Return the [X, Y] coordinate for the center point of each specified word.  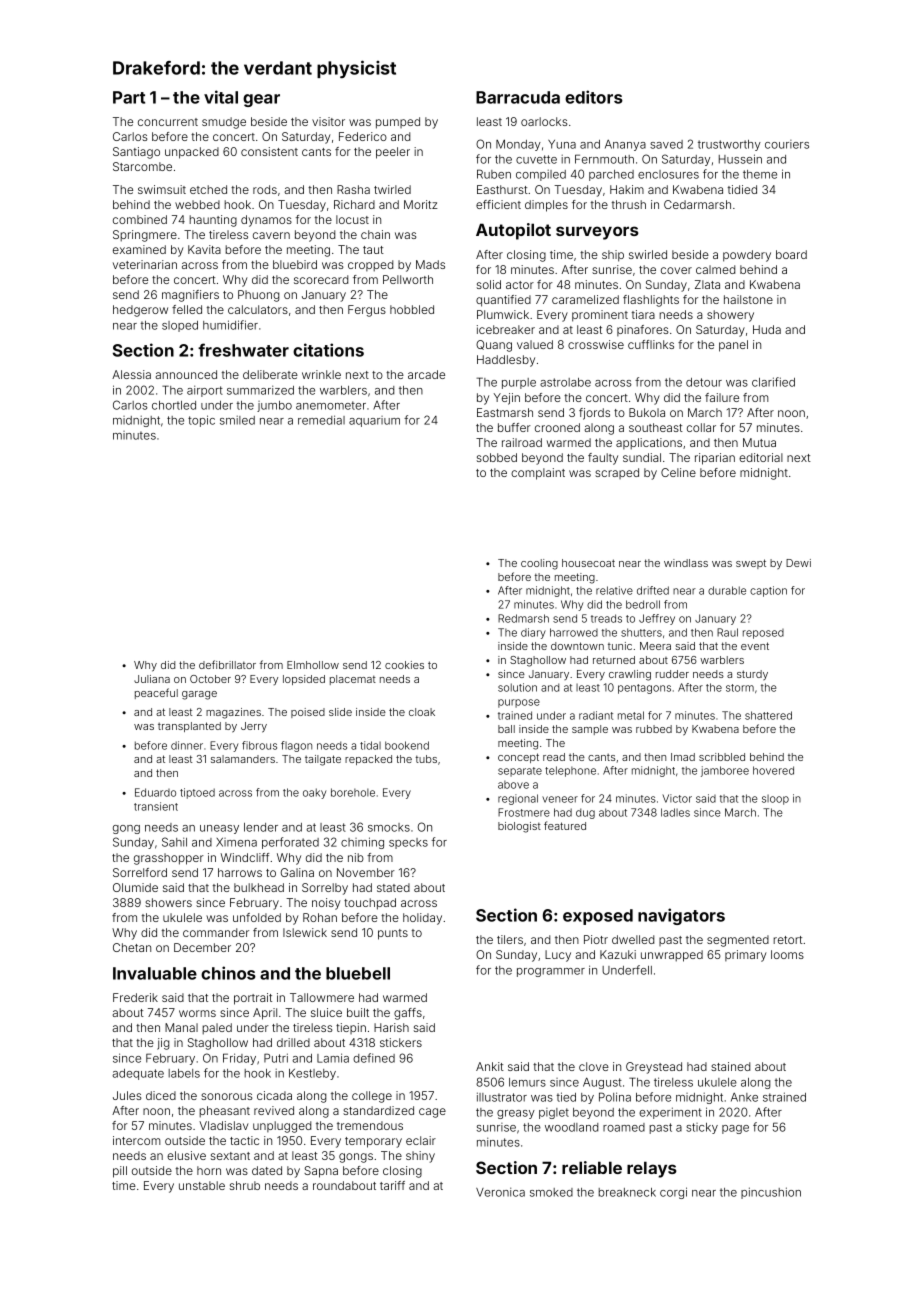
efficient [498, 204]
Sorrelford [140, 872]
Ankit [490, 1066]
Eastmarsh [505, 412]
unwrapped [672, 956]
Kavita [204, 249]
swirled [648, 254]
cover [676, 270]
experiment [670, 1113]
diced [161, 1095]
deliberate [270, 374]
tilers [510, 939]
